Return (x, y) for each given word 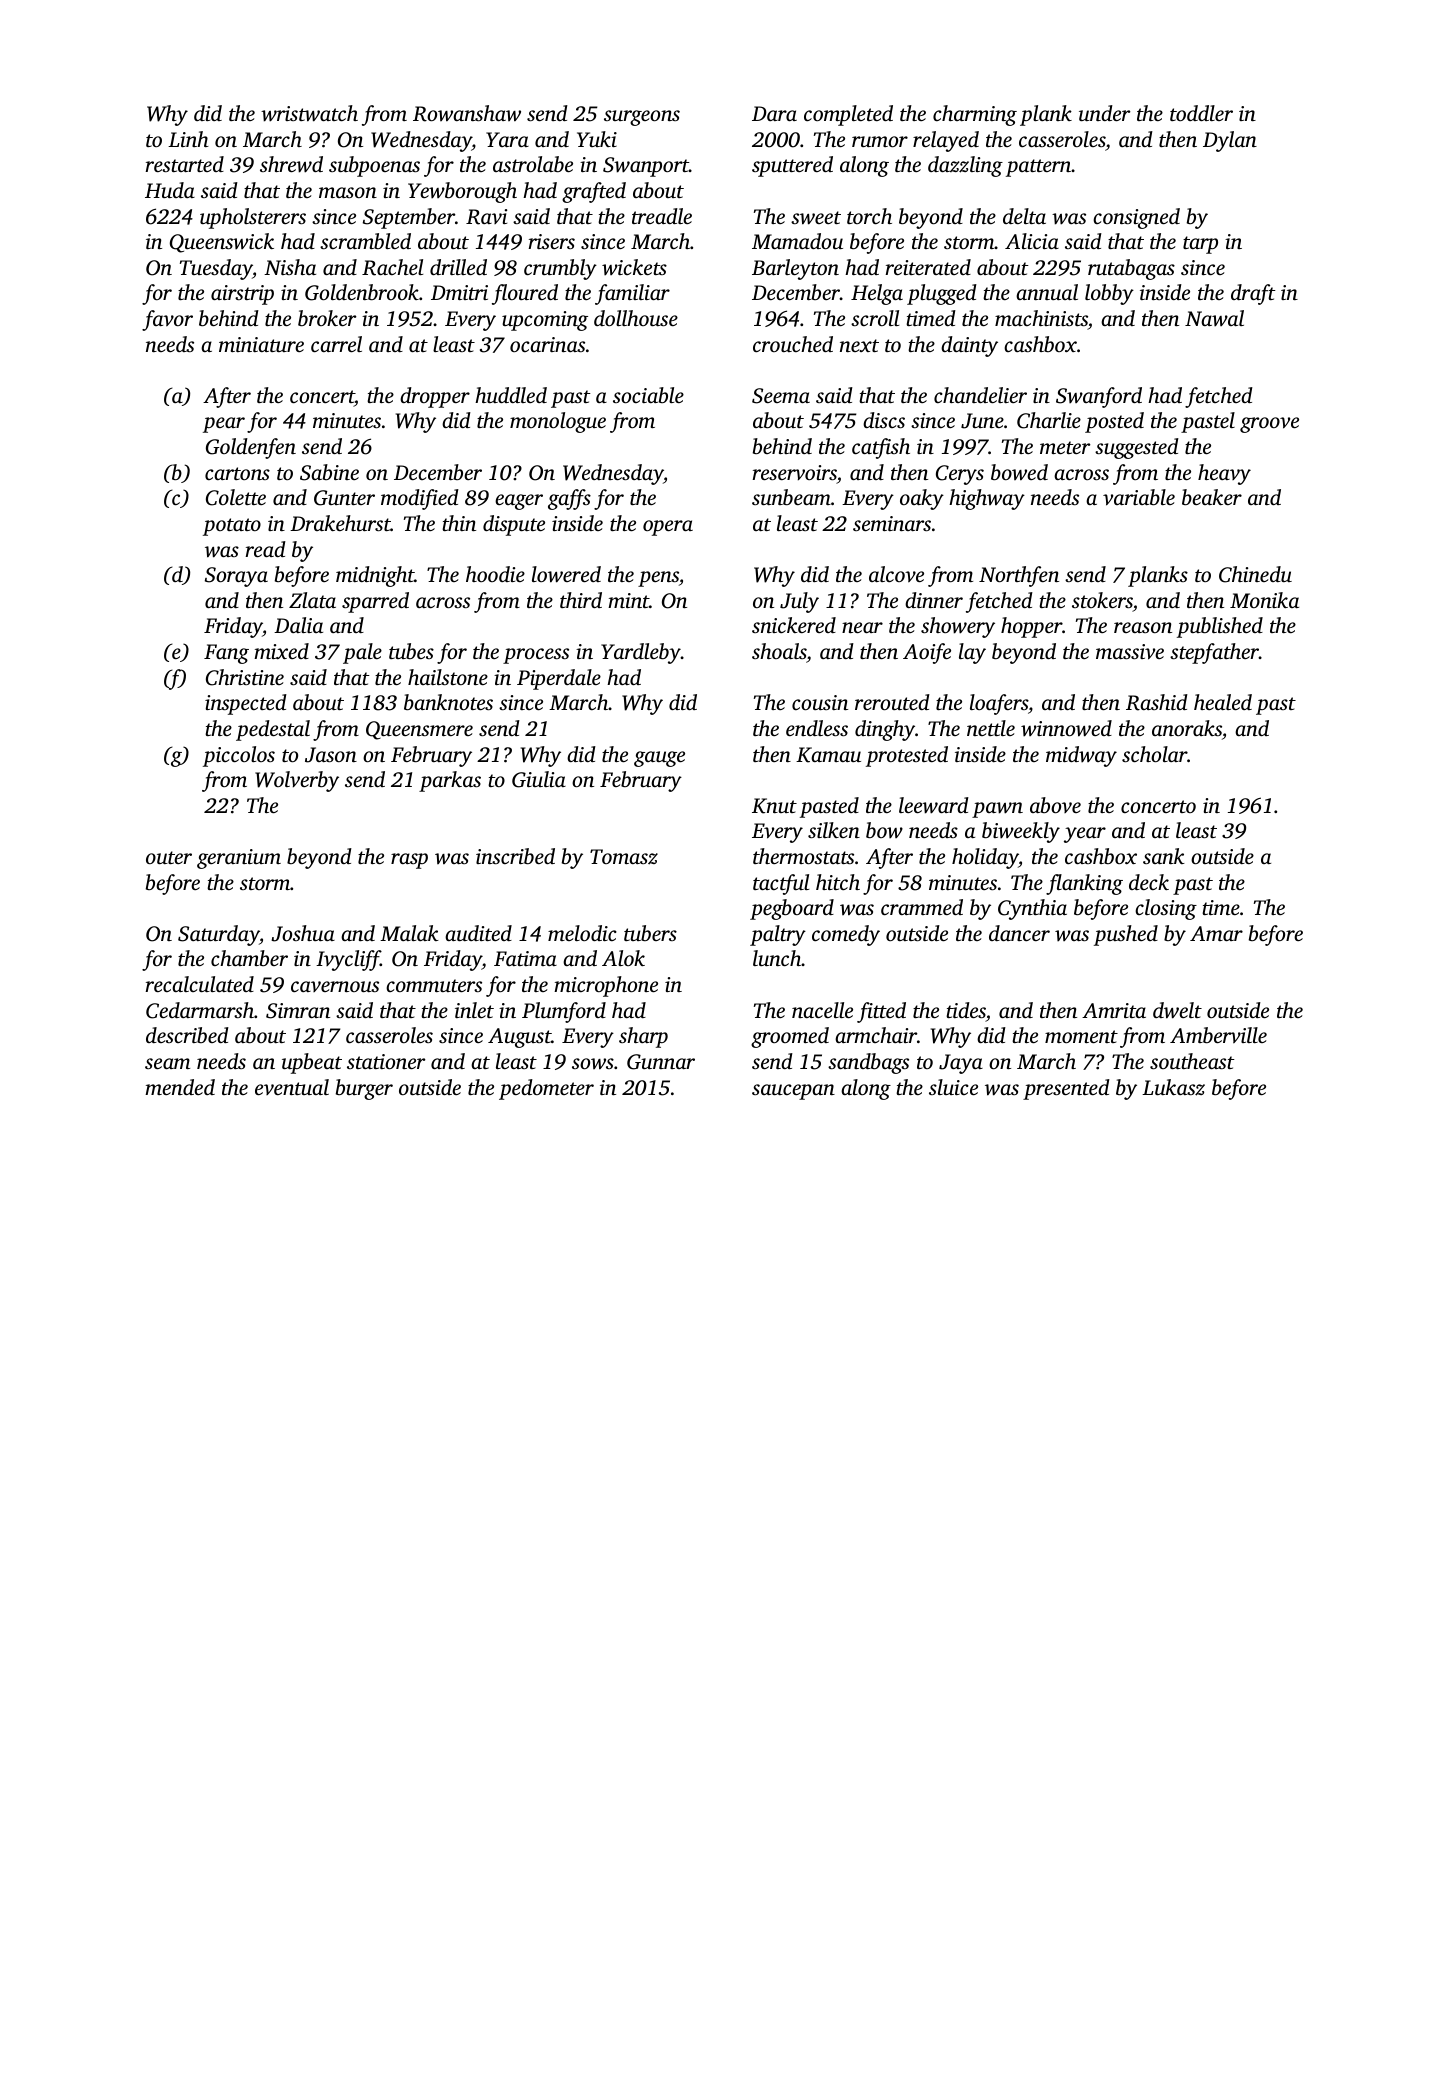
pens (658, 579)
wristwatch (309, 113)
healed (1223, 702)
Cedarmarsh (200, 1010)
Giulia (539, 779)
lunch (777, 958)
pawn (997, 810)
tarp (1200, 245)
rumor (880, 141)
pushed (1126, 935)
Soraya (236, 577)
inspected (246, 704)
